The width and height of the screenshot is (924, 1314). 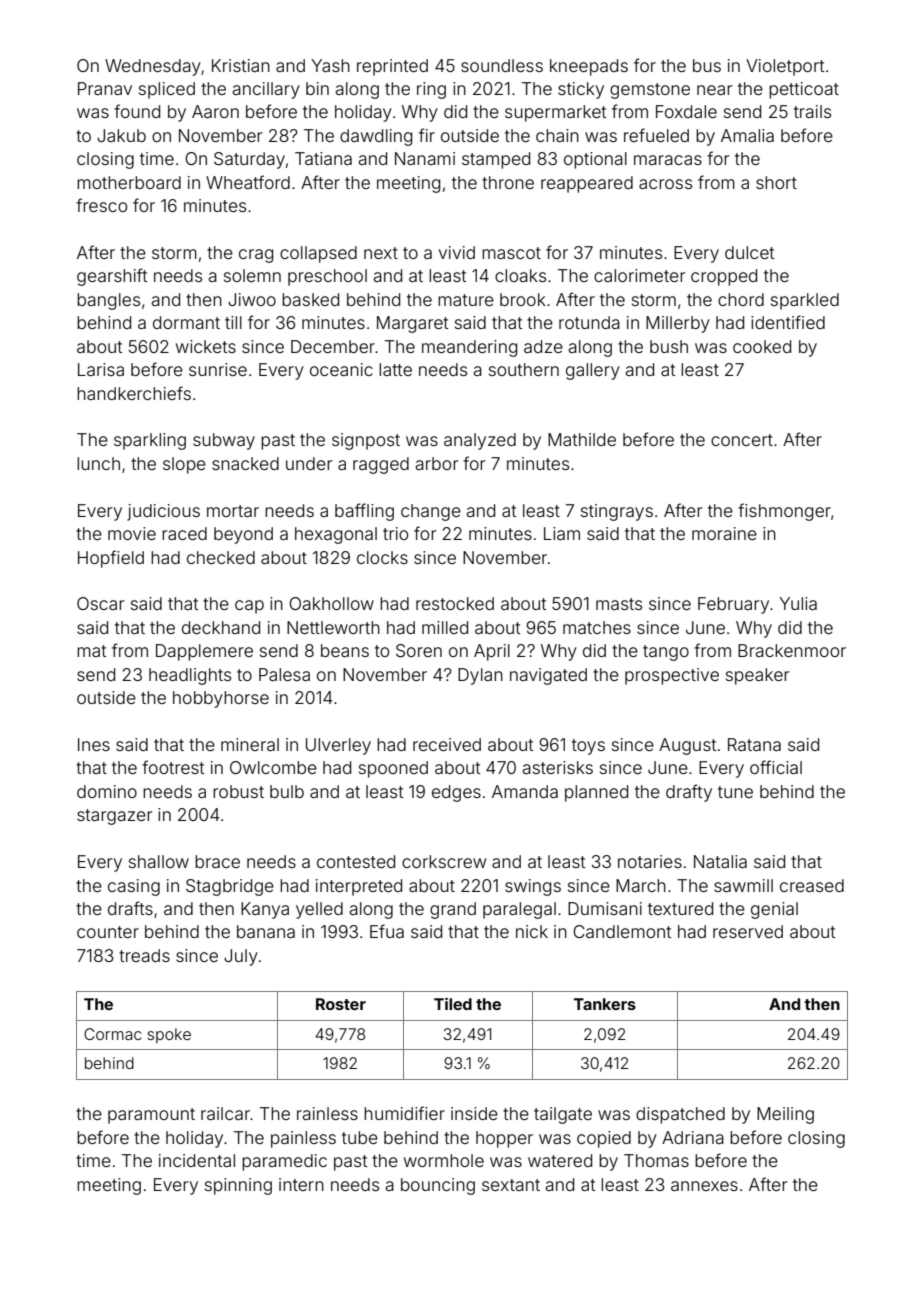 I want to click on Wednesday, so click(x=153, y=67).
